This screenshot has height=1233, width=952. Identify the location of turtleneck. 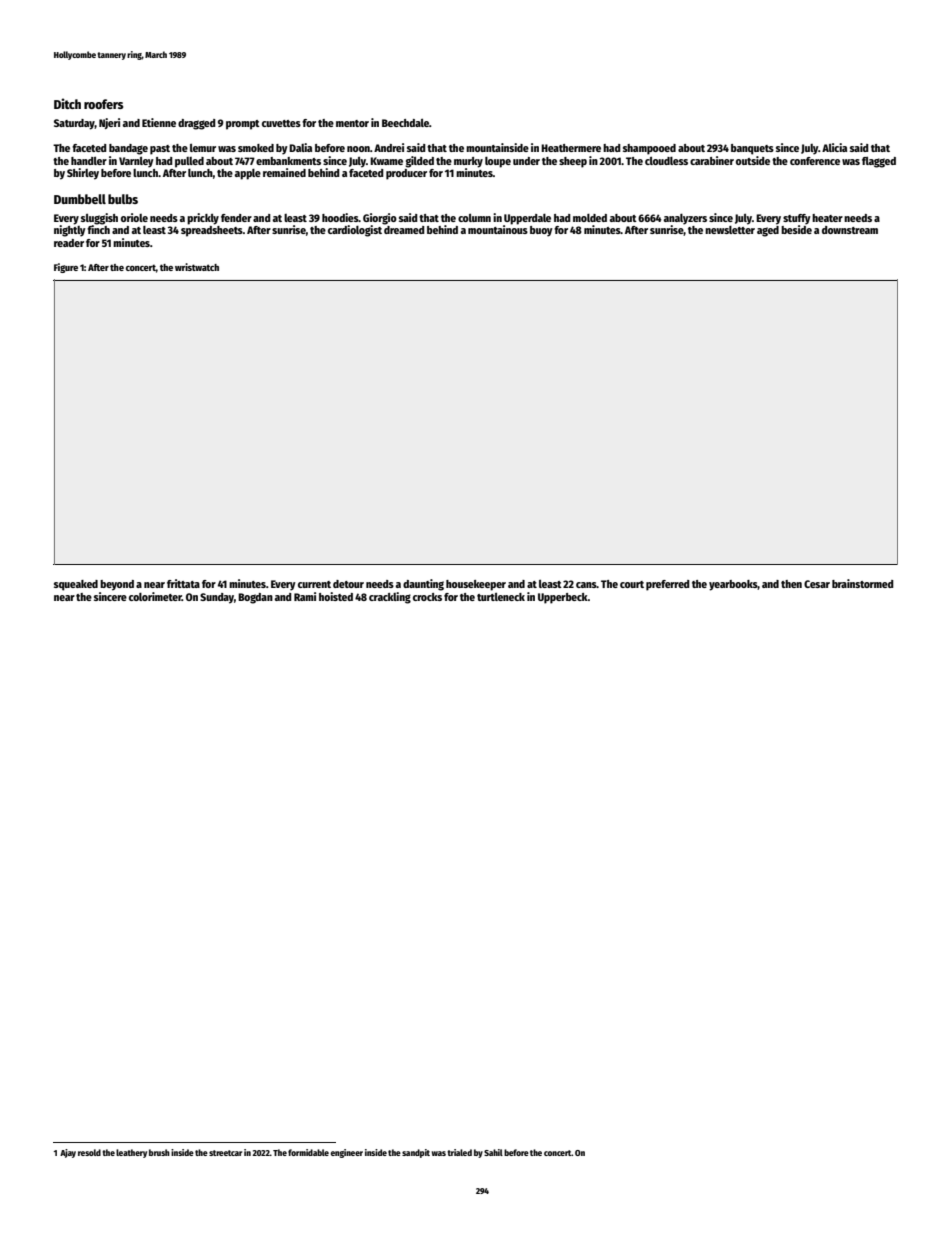
(501, 597).
